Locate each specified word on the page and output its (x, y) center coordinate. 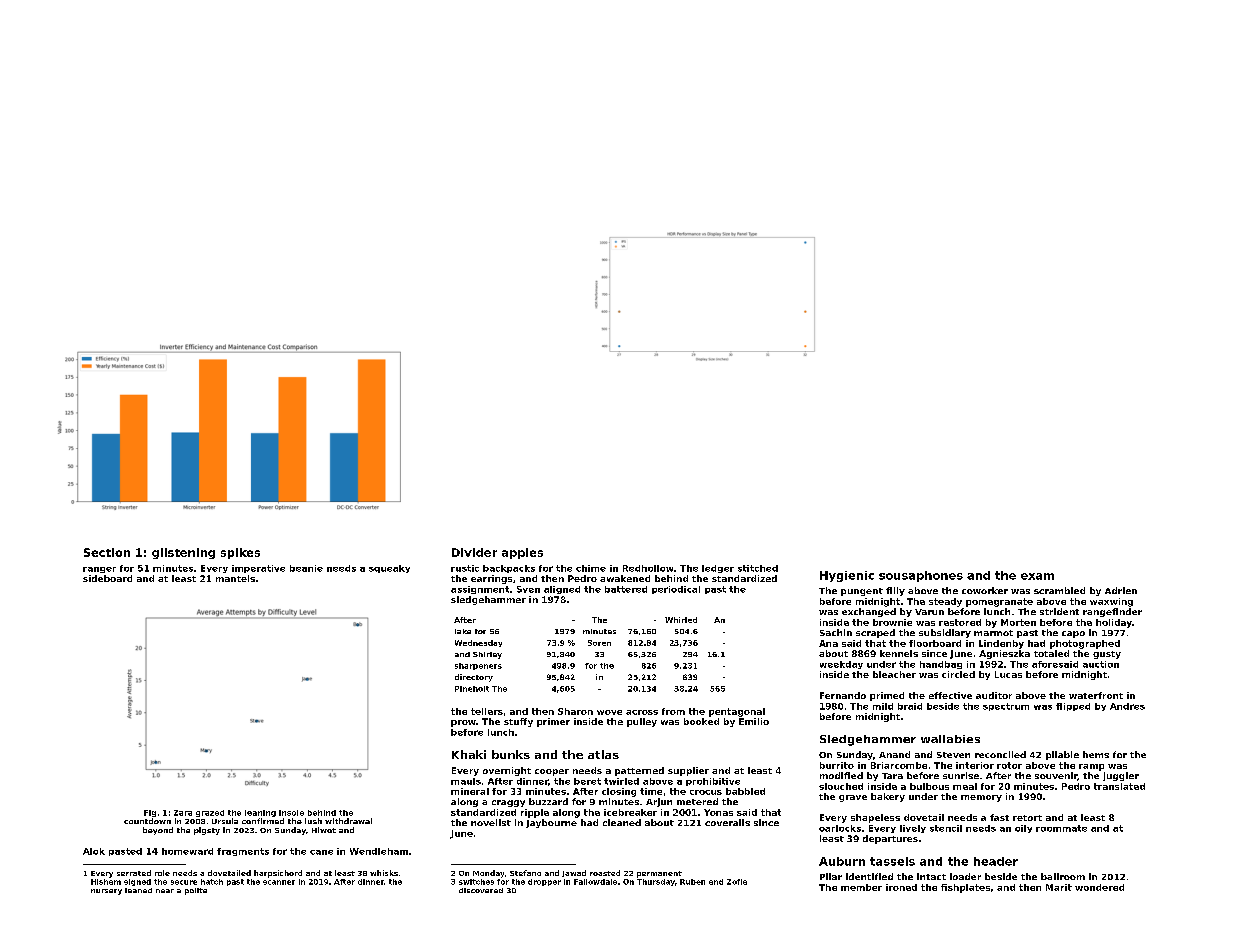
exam (1037, 576)
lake (463, 631)
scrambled (1059, 590)
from (673, 711)
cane (321, 852)
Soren (599, 643)
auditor (994, 695)
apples (522, 553)
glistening (183, 553)
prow (463, 723)
